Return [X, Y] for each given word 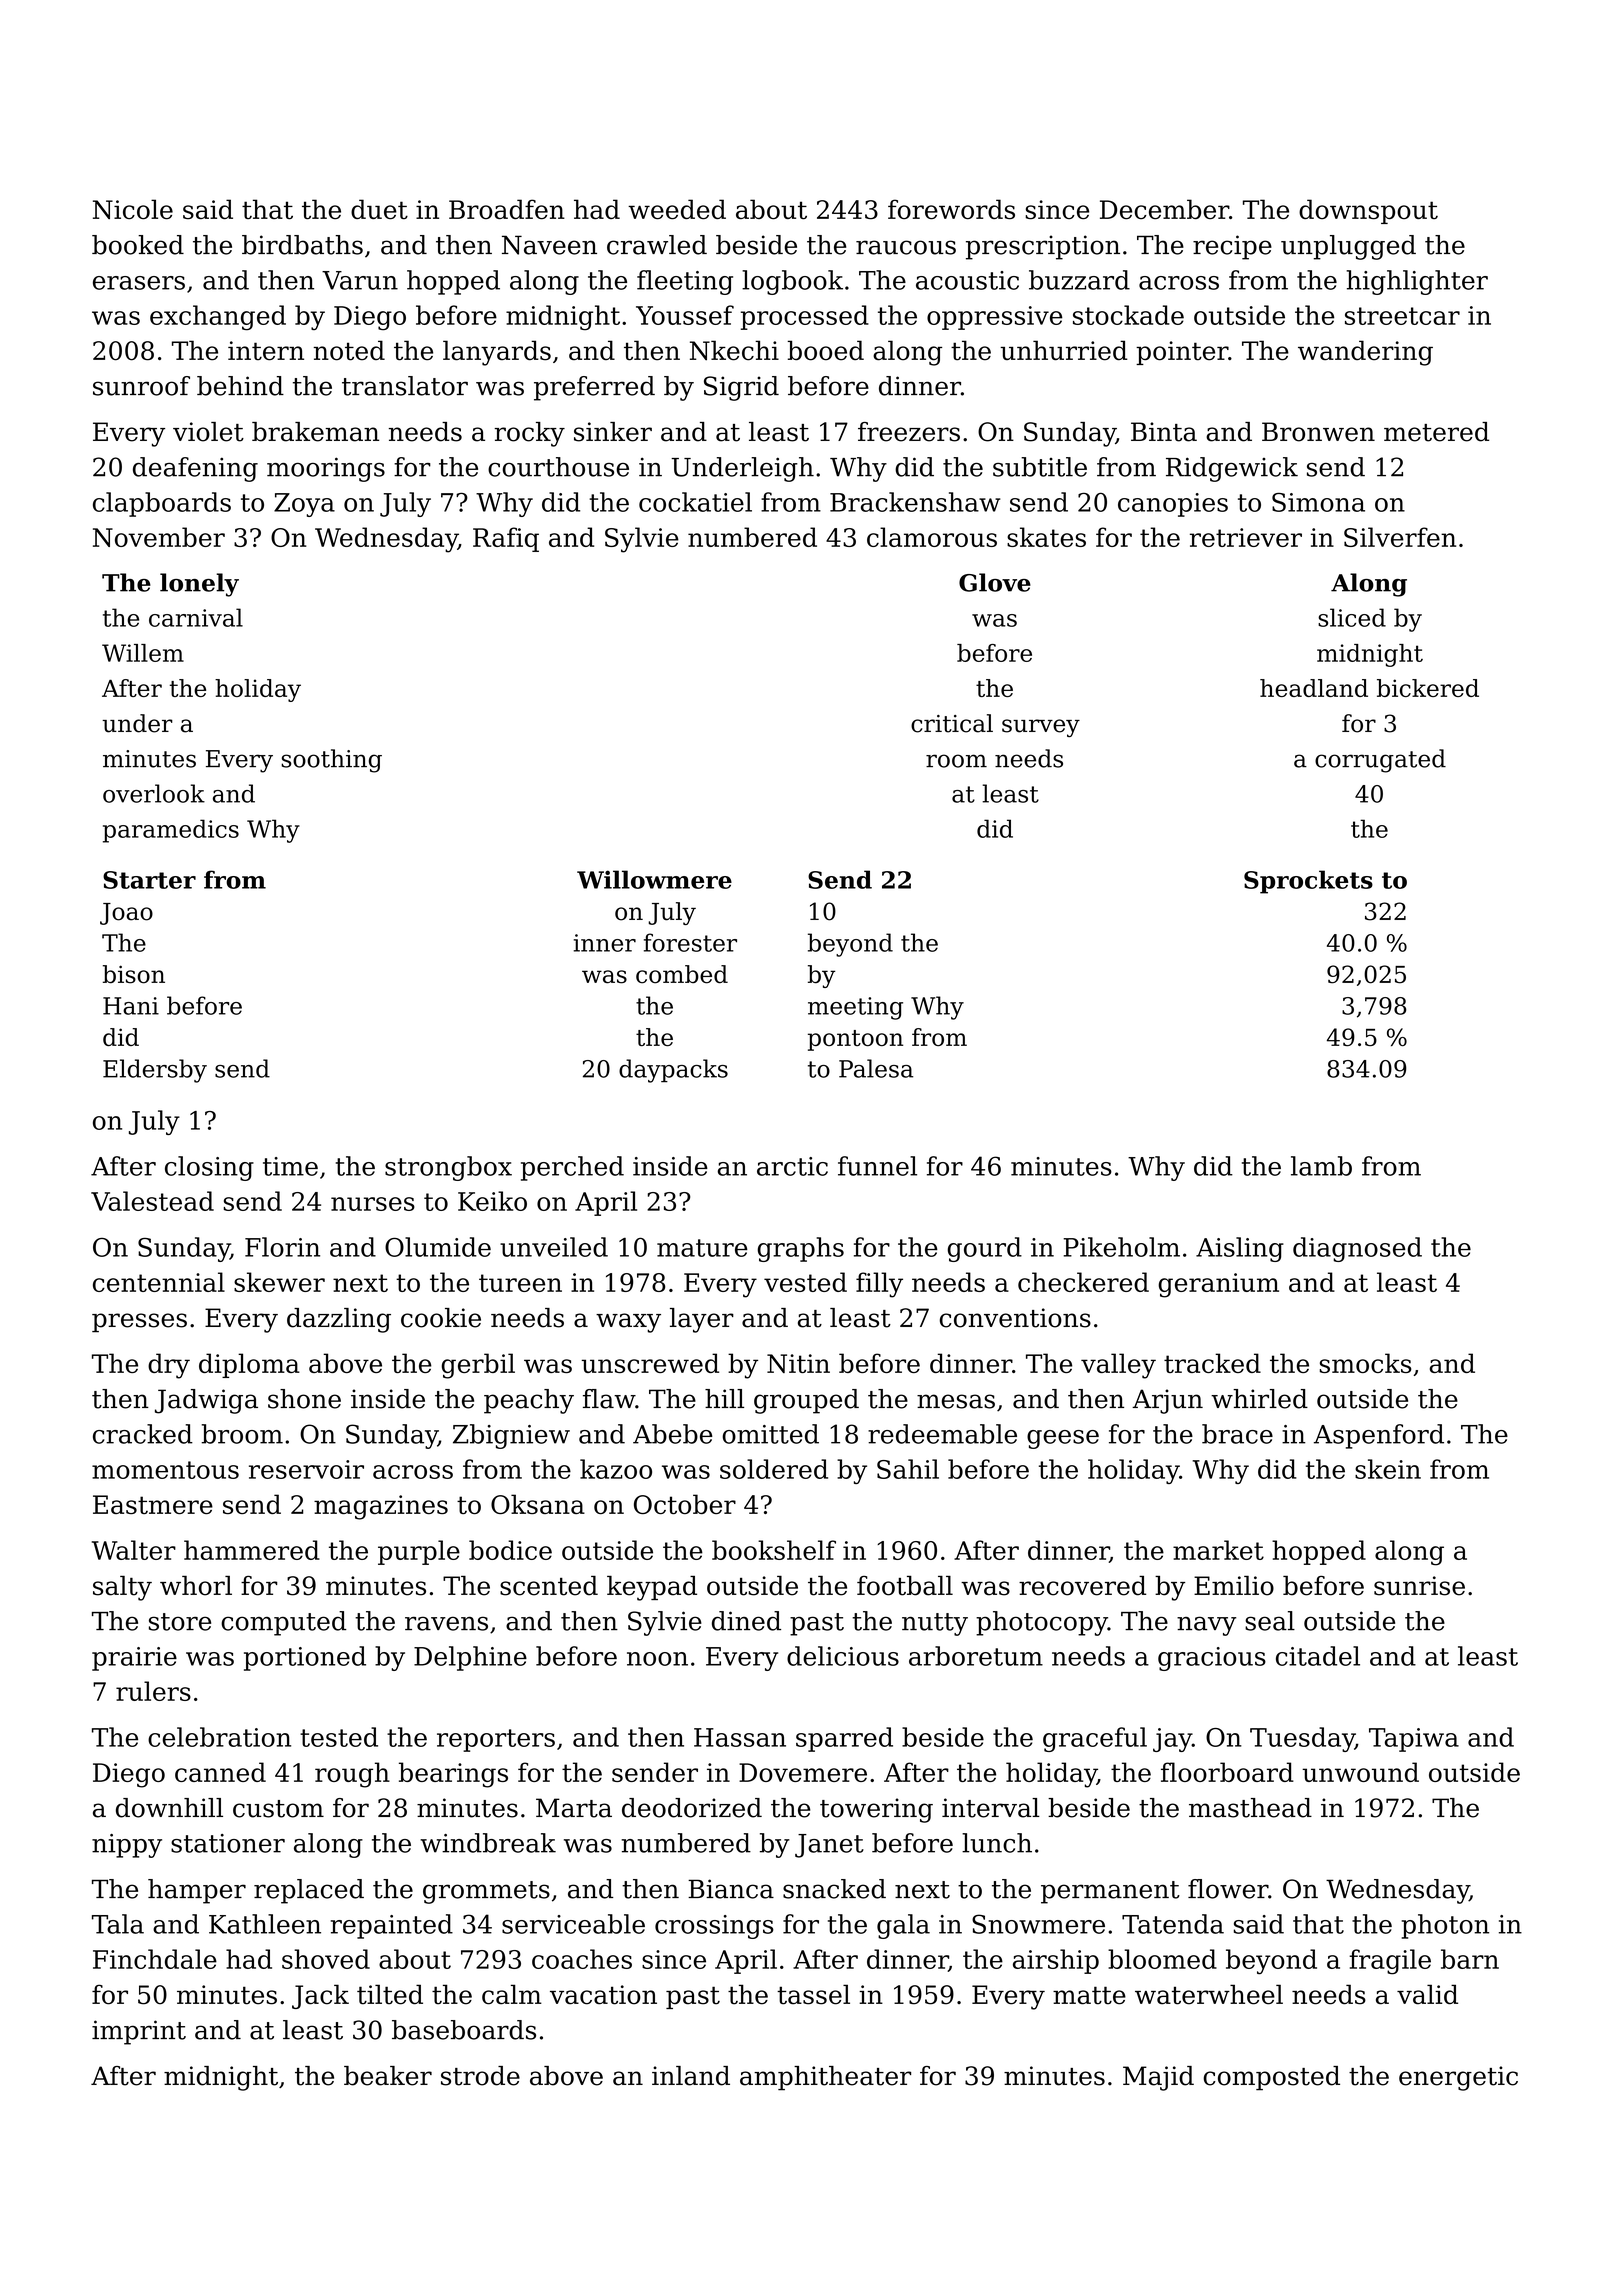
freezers [909, 432]
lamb [1321, 1166]
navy [1206, 1626]
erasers [139, 283]
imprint [139, 2032]
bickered [1428, 688]
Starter [149, 880]
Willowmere [654, 879]
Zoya [304, 505]
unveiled [554, 1247]
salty [122, 1588]
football [905, 1586]
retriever [1246, 537]
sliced [1352, 617]
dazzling [339, 1320]
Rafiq [506, 539]
